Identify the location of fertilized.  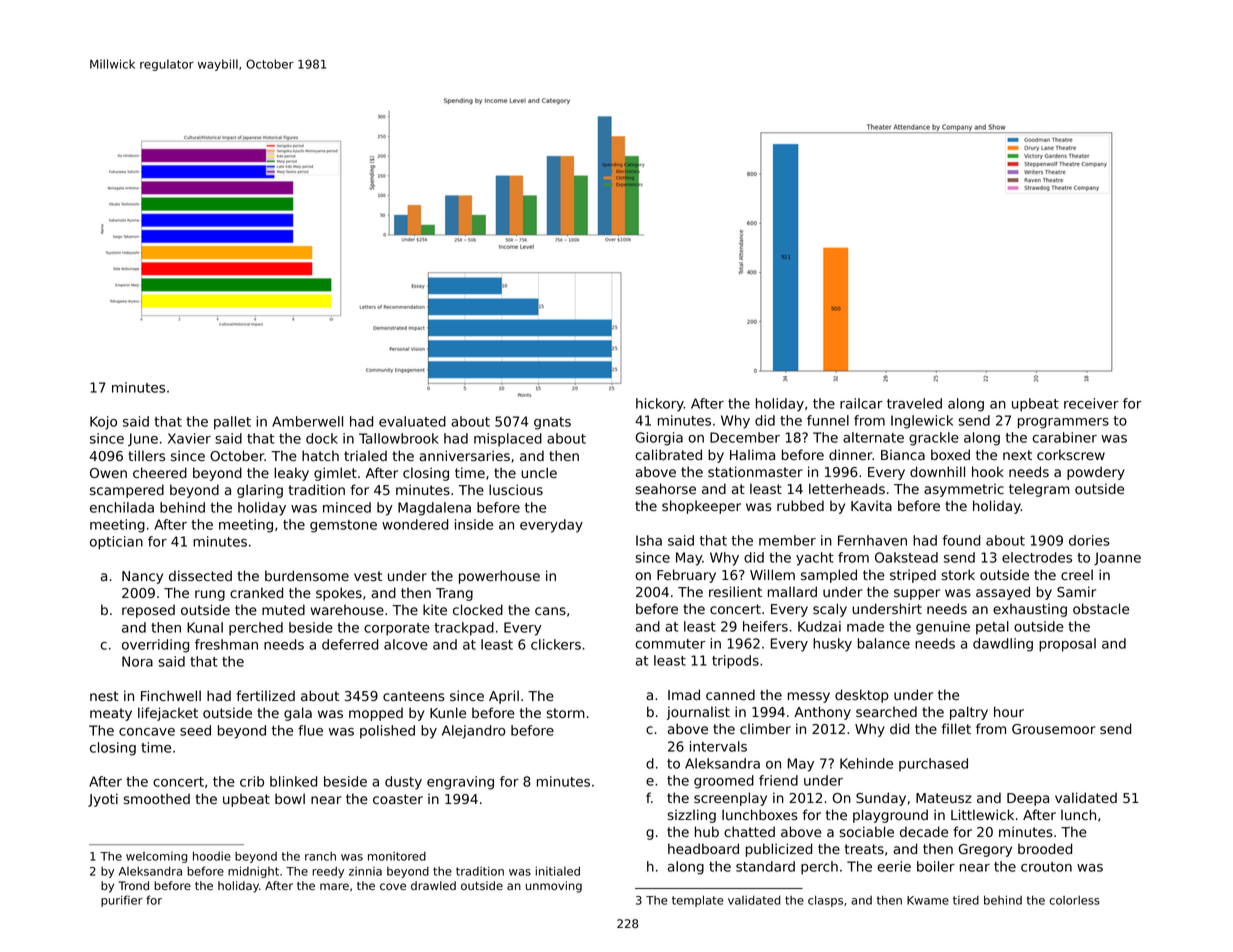
(265, 696).
